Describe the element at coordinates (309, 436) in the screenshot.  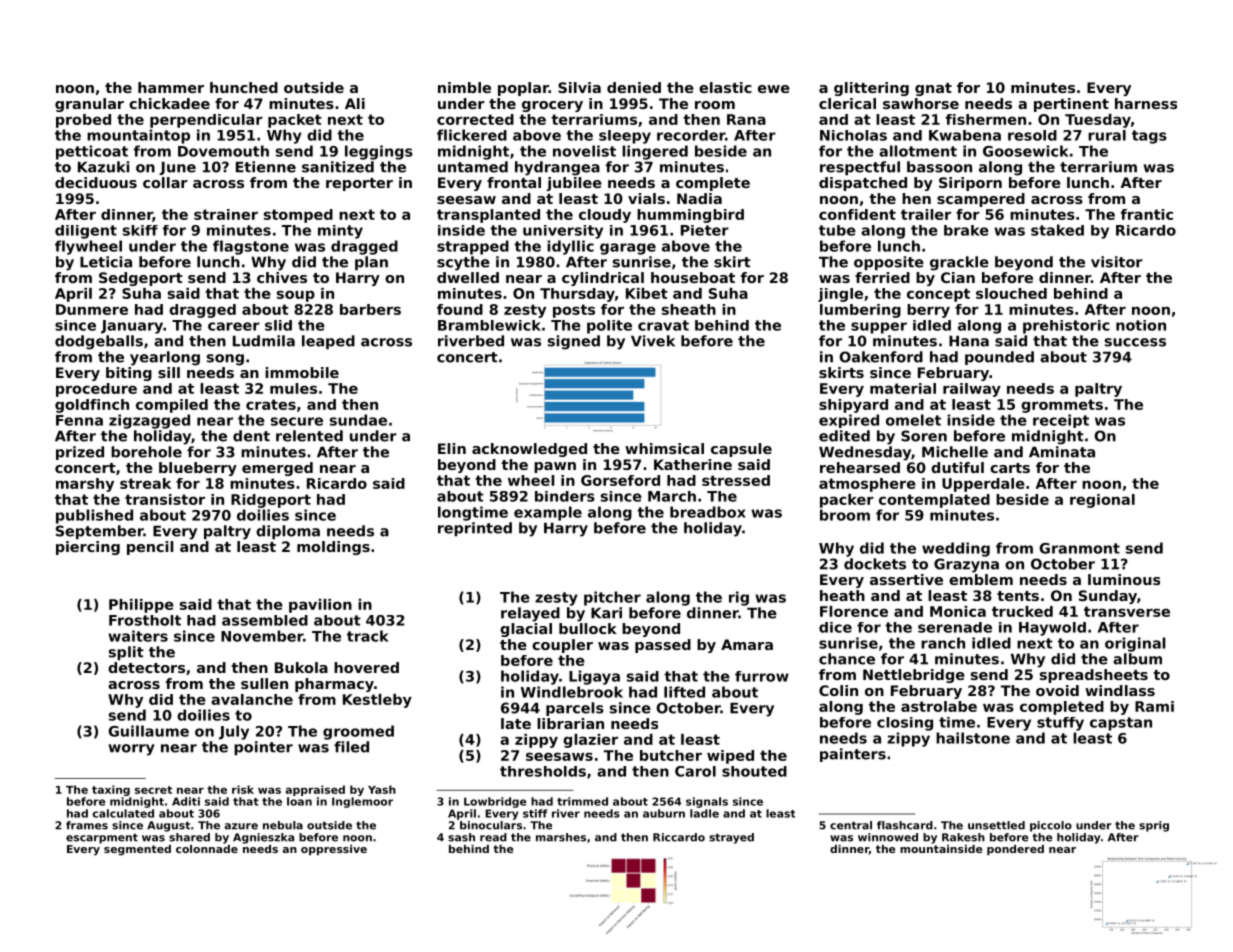
I see `relented` at that location.
